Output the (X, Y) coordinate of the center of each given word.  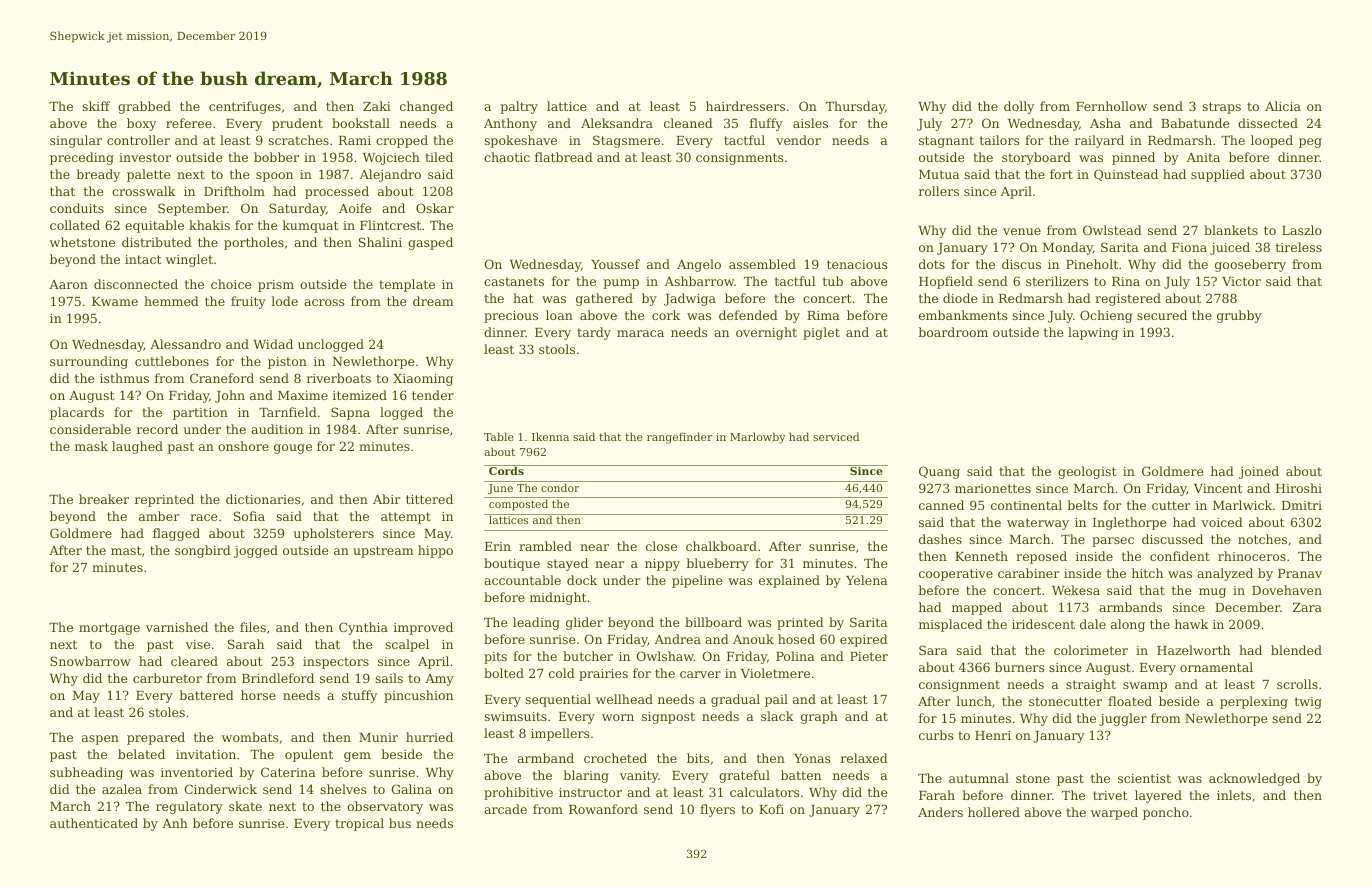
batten (801, 775)
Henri (993, 735)
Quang (939, 472)
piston (287, 363)
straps (1221, 108)
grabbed (144, 107)
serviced (836, 436)
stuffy (359, 696)
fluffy (766, 124)
